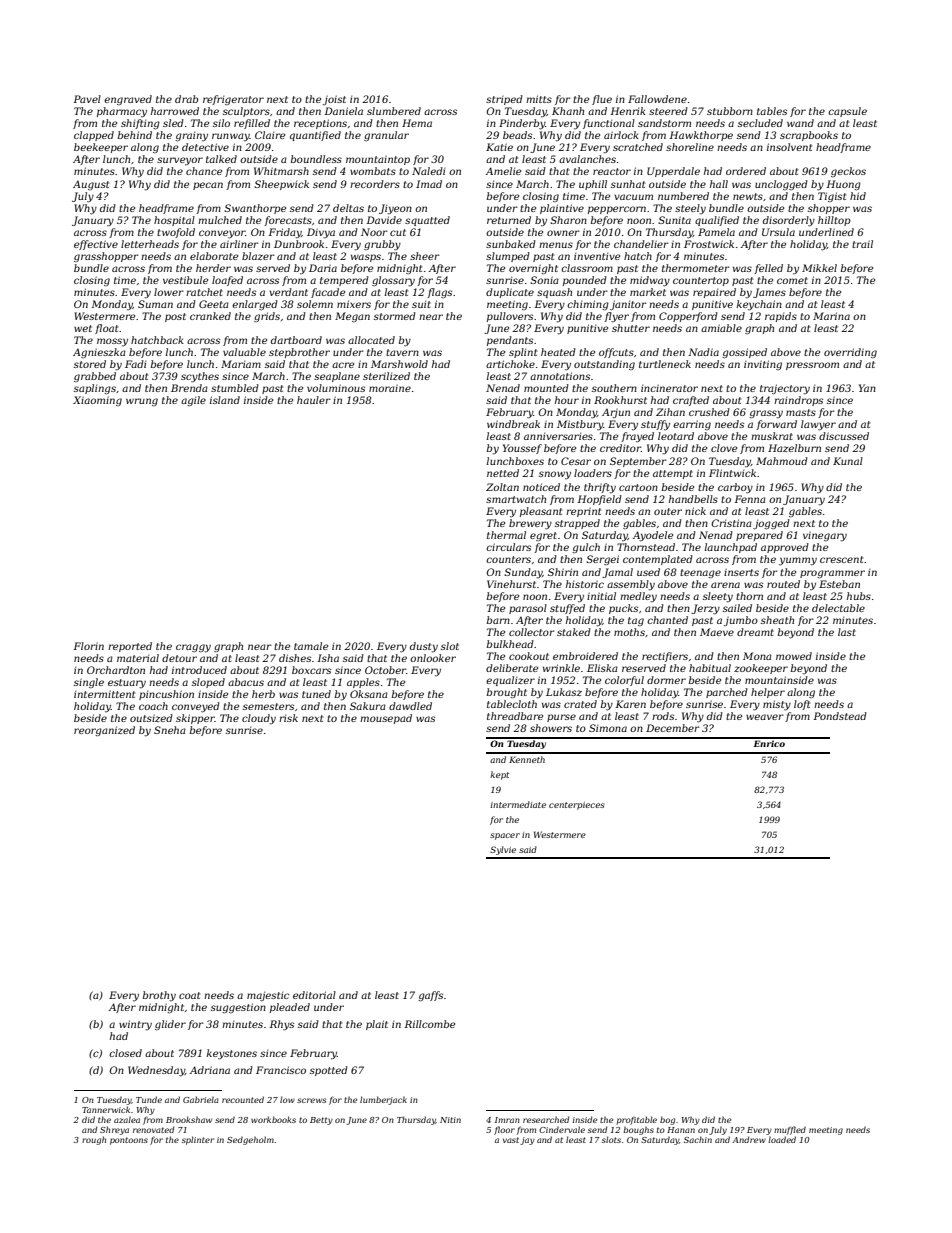 This document has width=952, height=1233. Describe the element at coordinates (503, 171) in the document. I see `Amelie` at that location.
